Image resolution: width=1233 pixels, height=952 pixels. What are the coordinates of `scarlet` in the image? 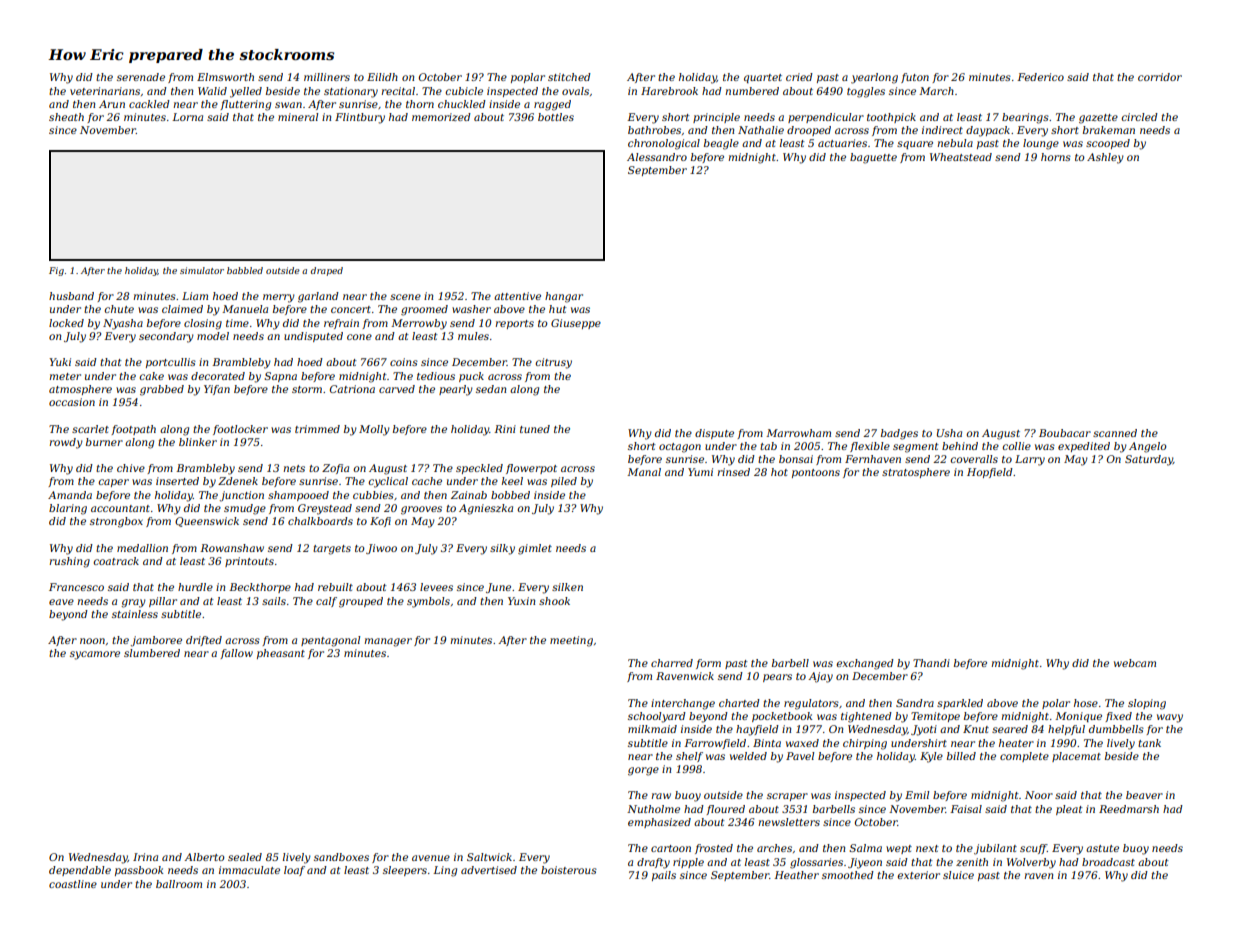 It's located at (90, 429).
